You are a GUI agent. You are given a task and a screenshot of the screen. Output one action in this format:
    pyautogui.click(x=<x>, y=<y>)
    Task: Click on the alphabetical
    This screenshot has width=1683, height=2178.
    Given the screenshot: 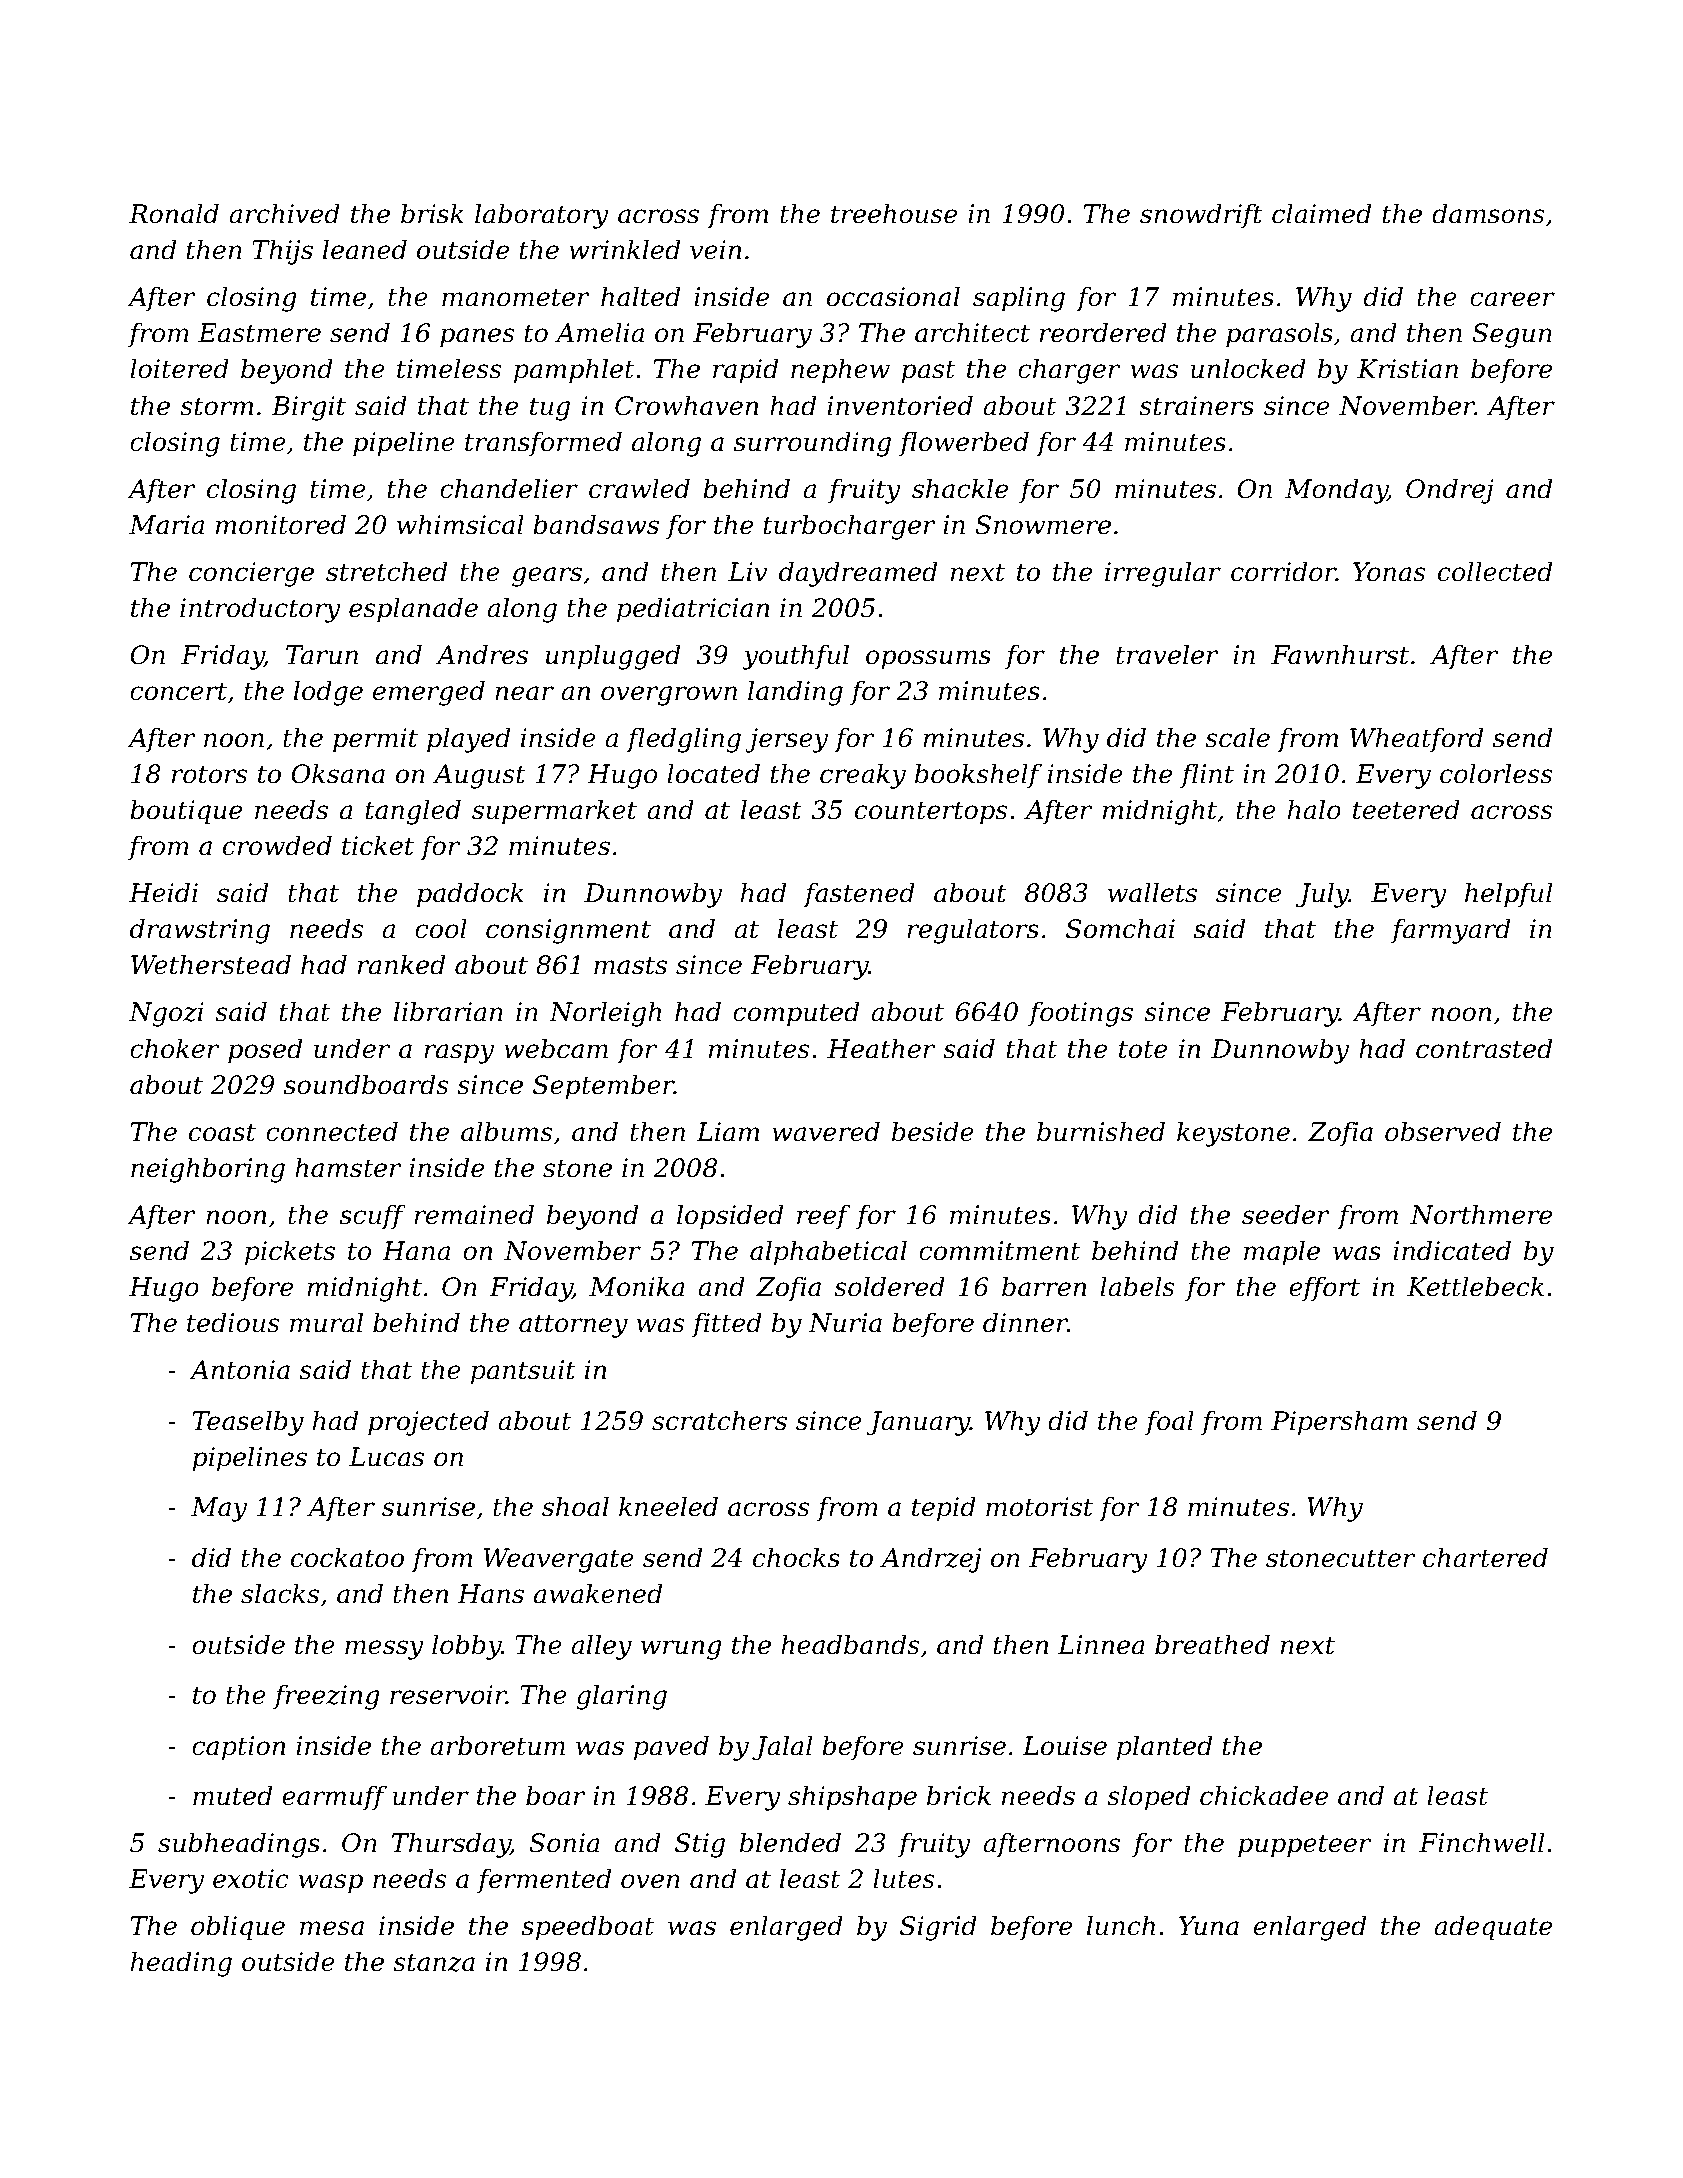 What is the action you would take?
    pyautogui.click(x=828, y=1253)
